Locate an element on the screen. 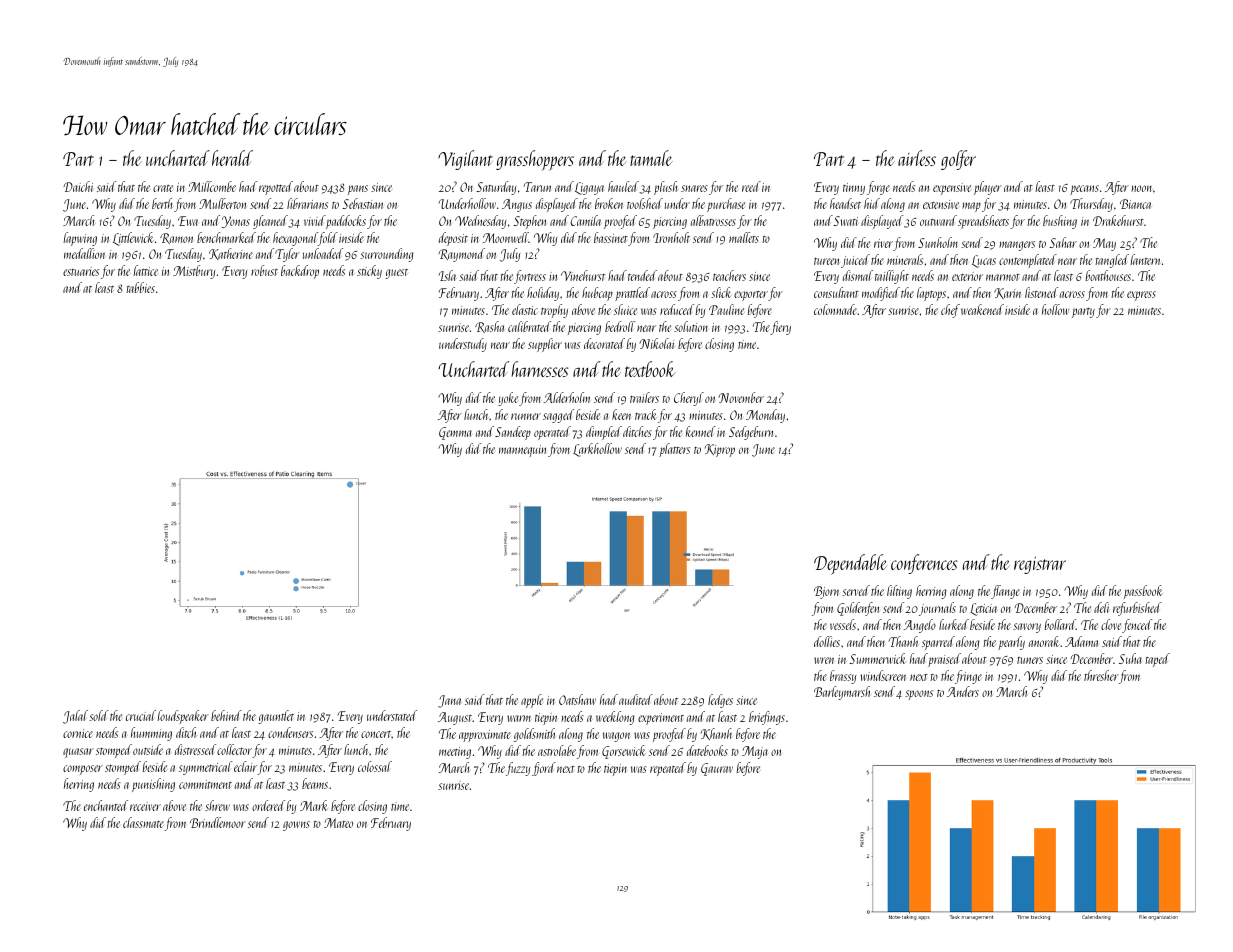  behind is located at coordinates (226, 715).
